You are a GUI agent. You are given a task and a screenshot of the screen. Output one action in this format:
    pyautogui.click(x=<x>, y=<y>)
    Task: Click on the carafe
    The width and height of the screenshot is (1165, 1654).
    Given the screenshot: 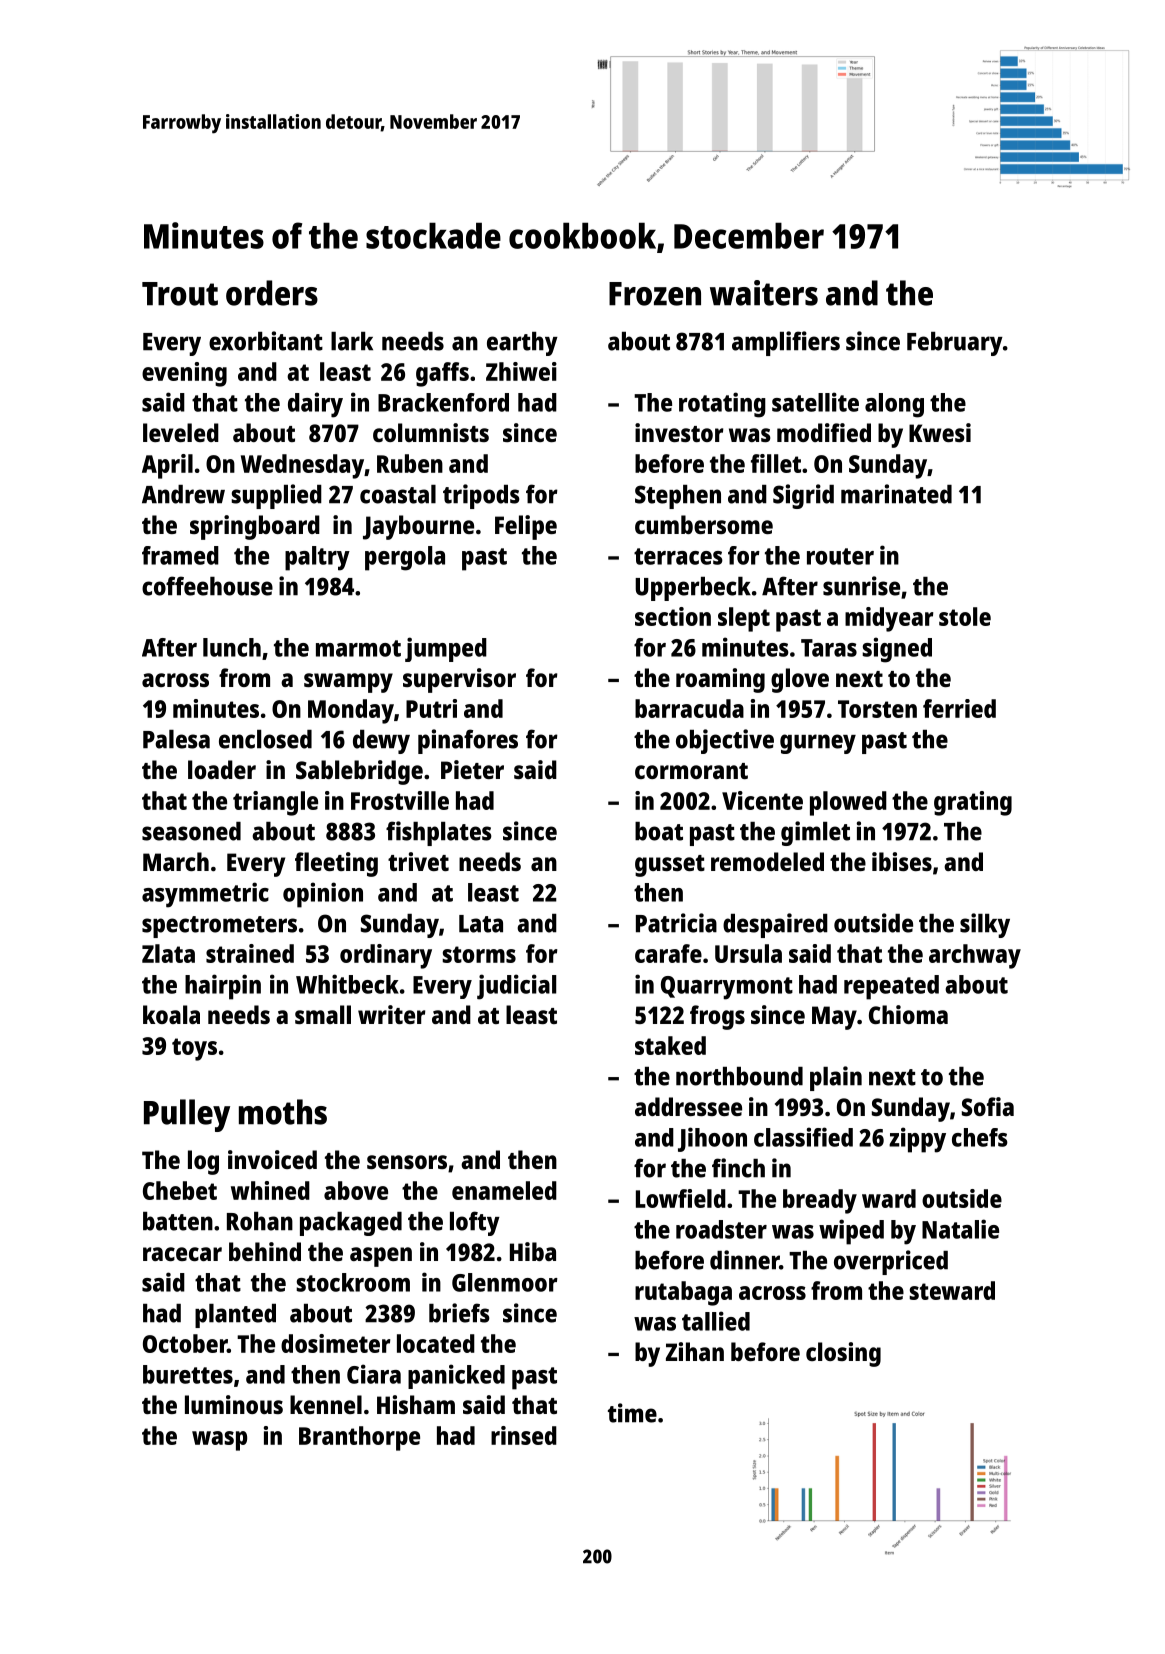 What is the action you would take?
    pyautogui.click(x=668, y=953)
